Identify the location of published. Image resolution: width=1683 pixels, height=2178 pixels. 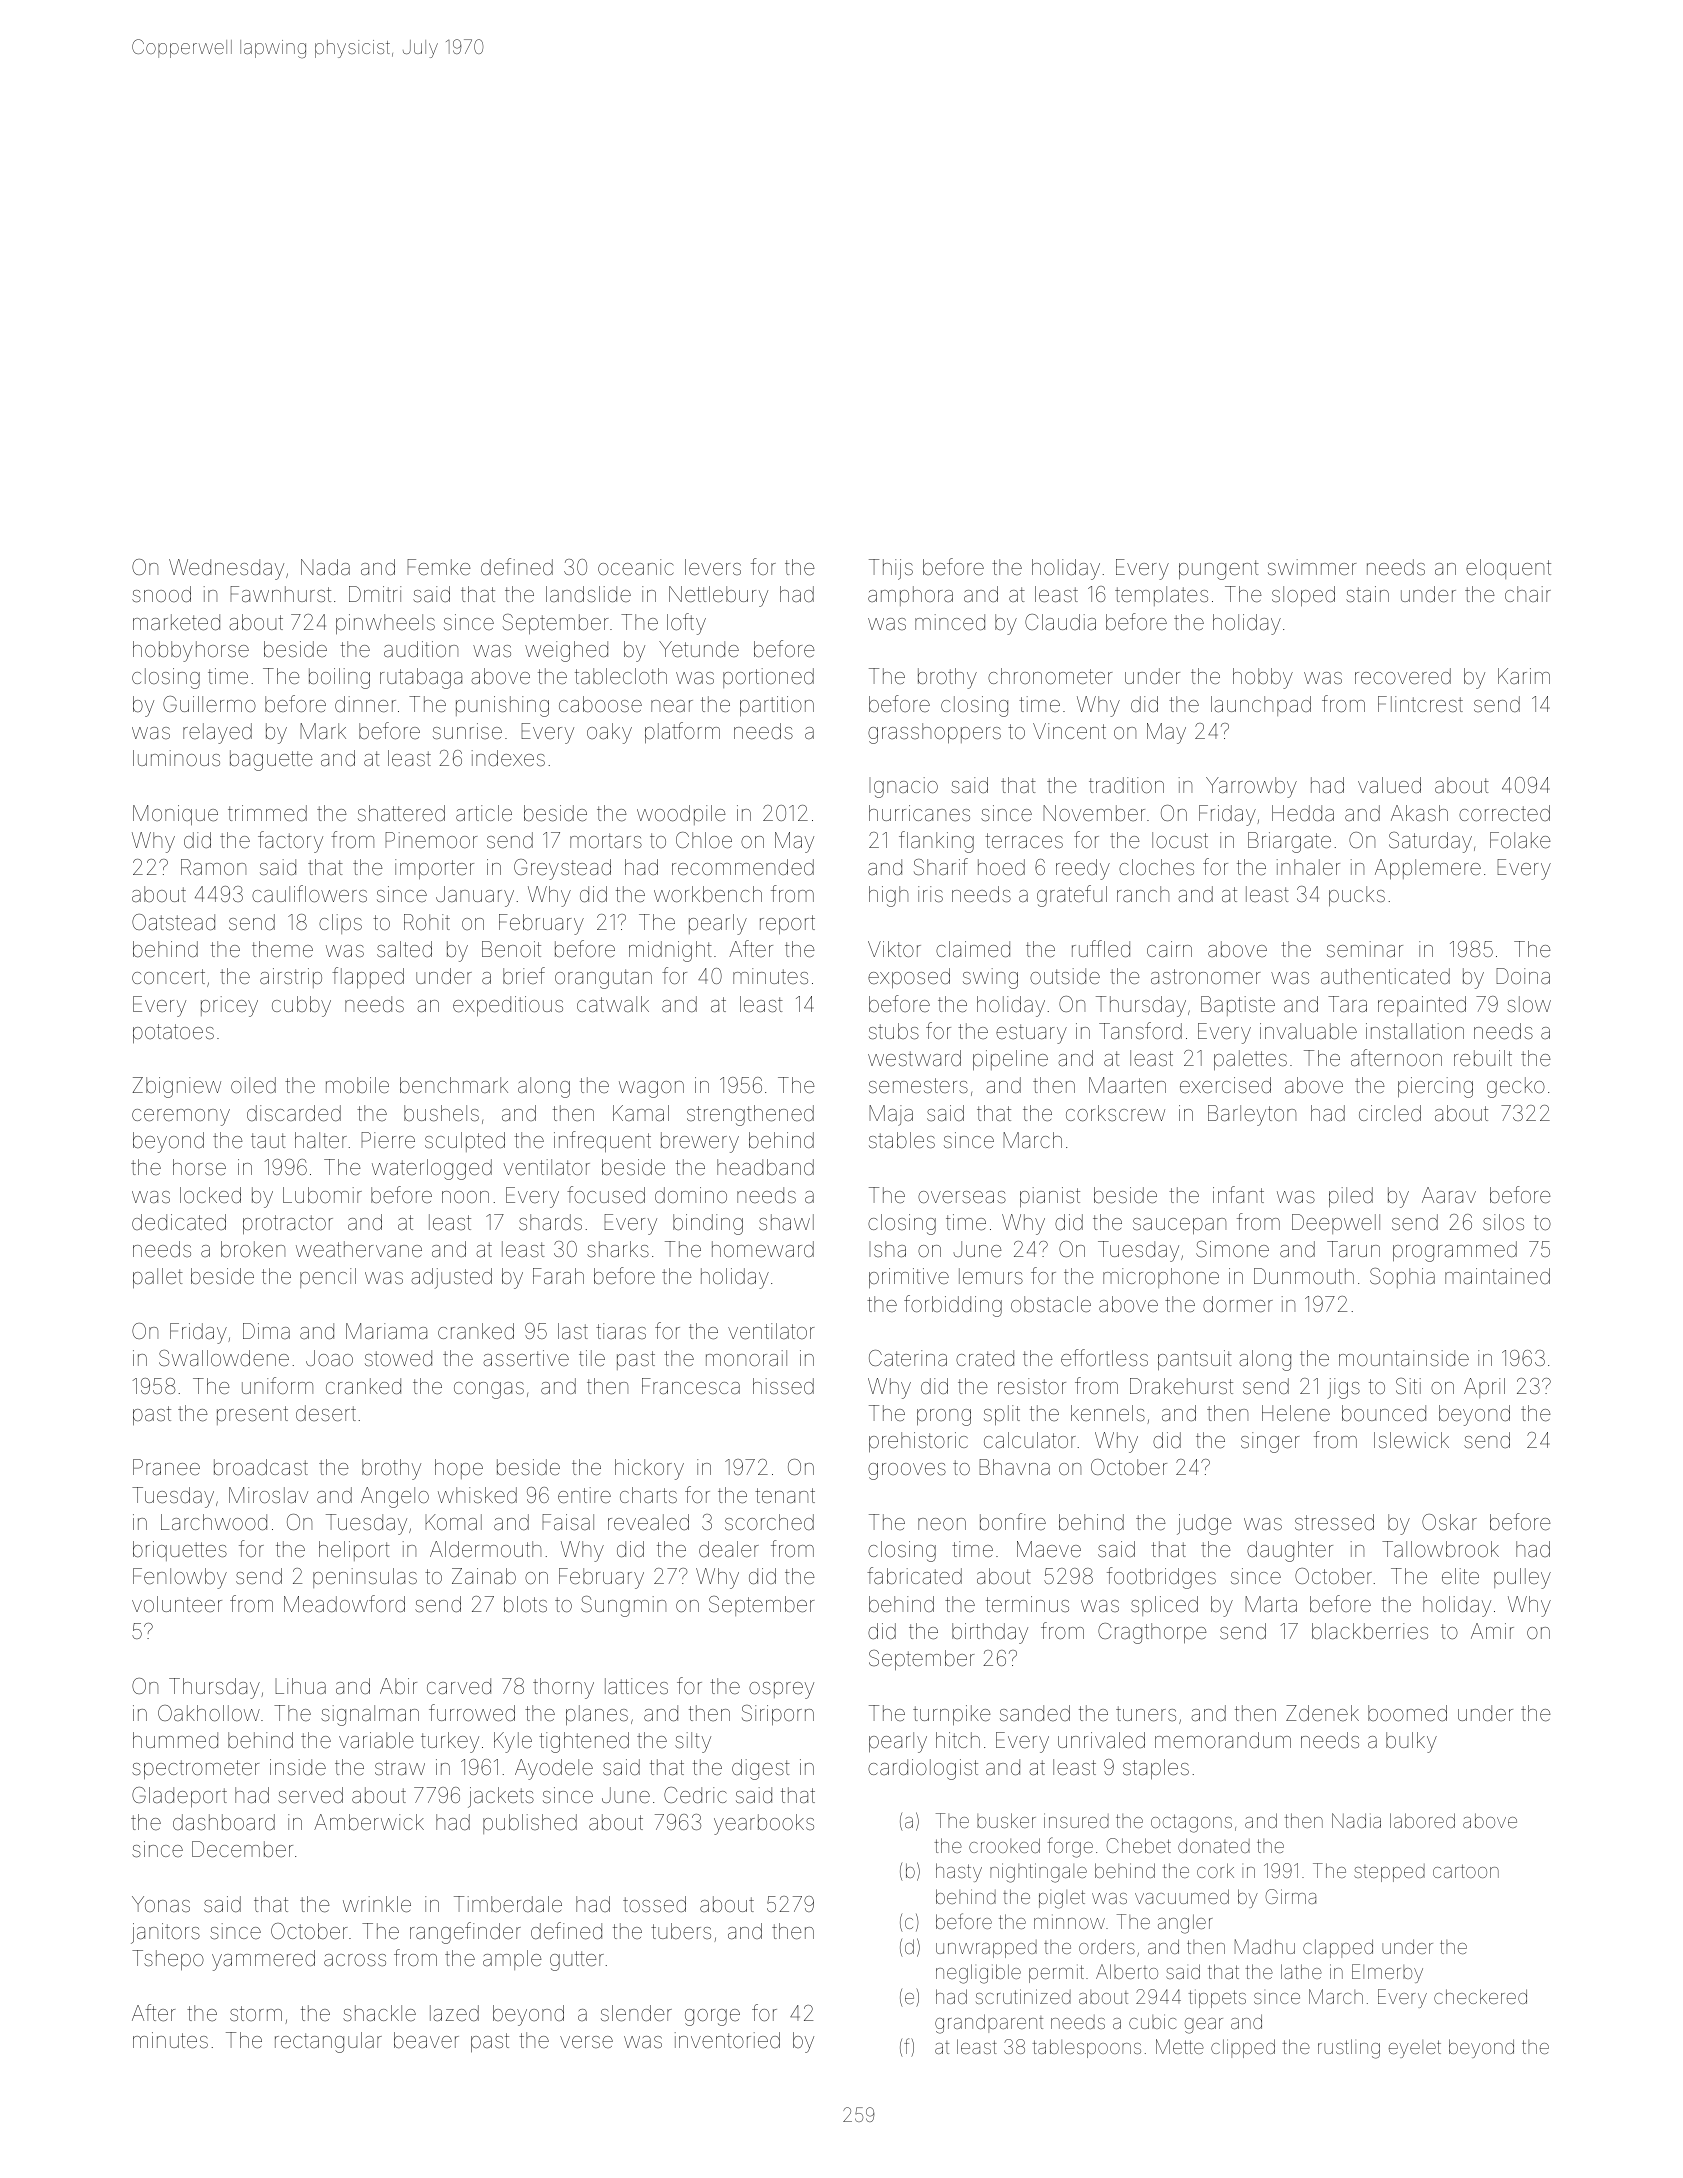
(530, 1824).
